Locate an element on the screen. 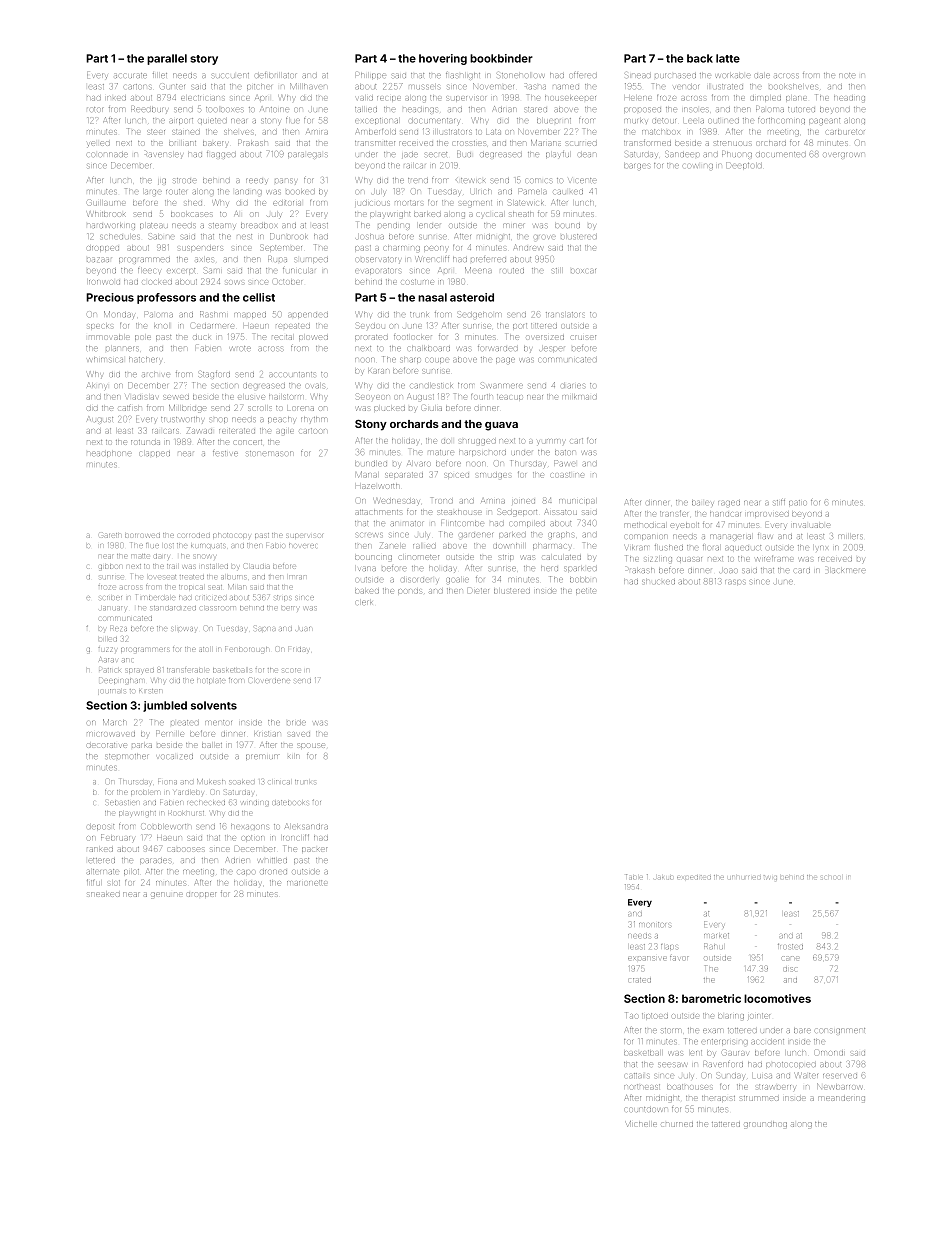 This screenshot has height=1233, width=952. market is located at coordinates (716, 935).
